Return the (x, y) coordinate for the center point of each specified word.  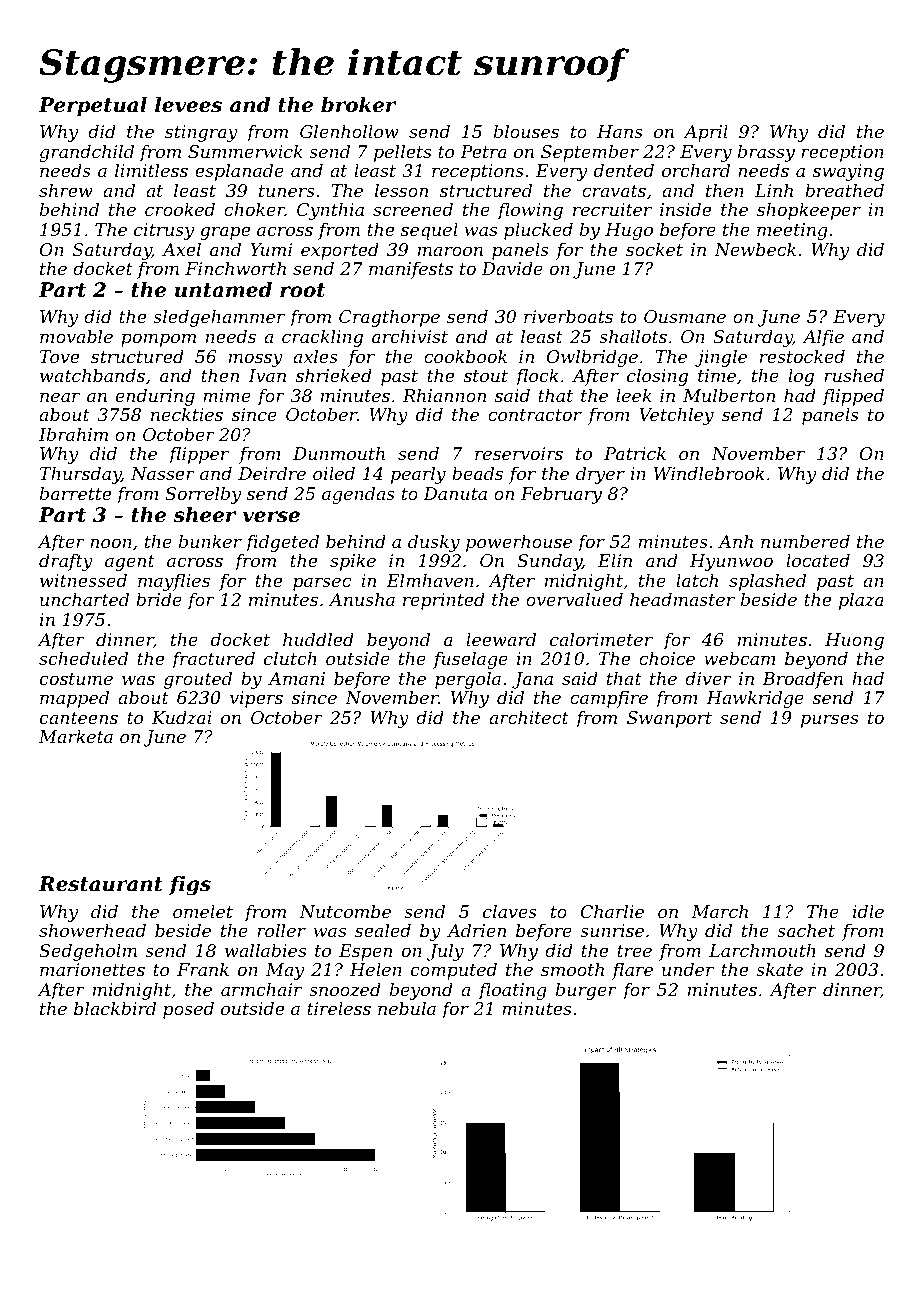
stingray (201, 133)
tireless (339, 1008)
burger (586, 991)
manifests (411, 270)
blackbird (115, 1008)
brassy (766, 153)
